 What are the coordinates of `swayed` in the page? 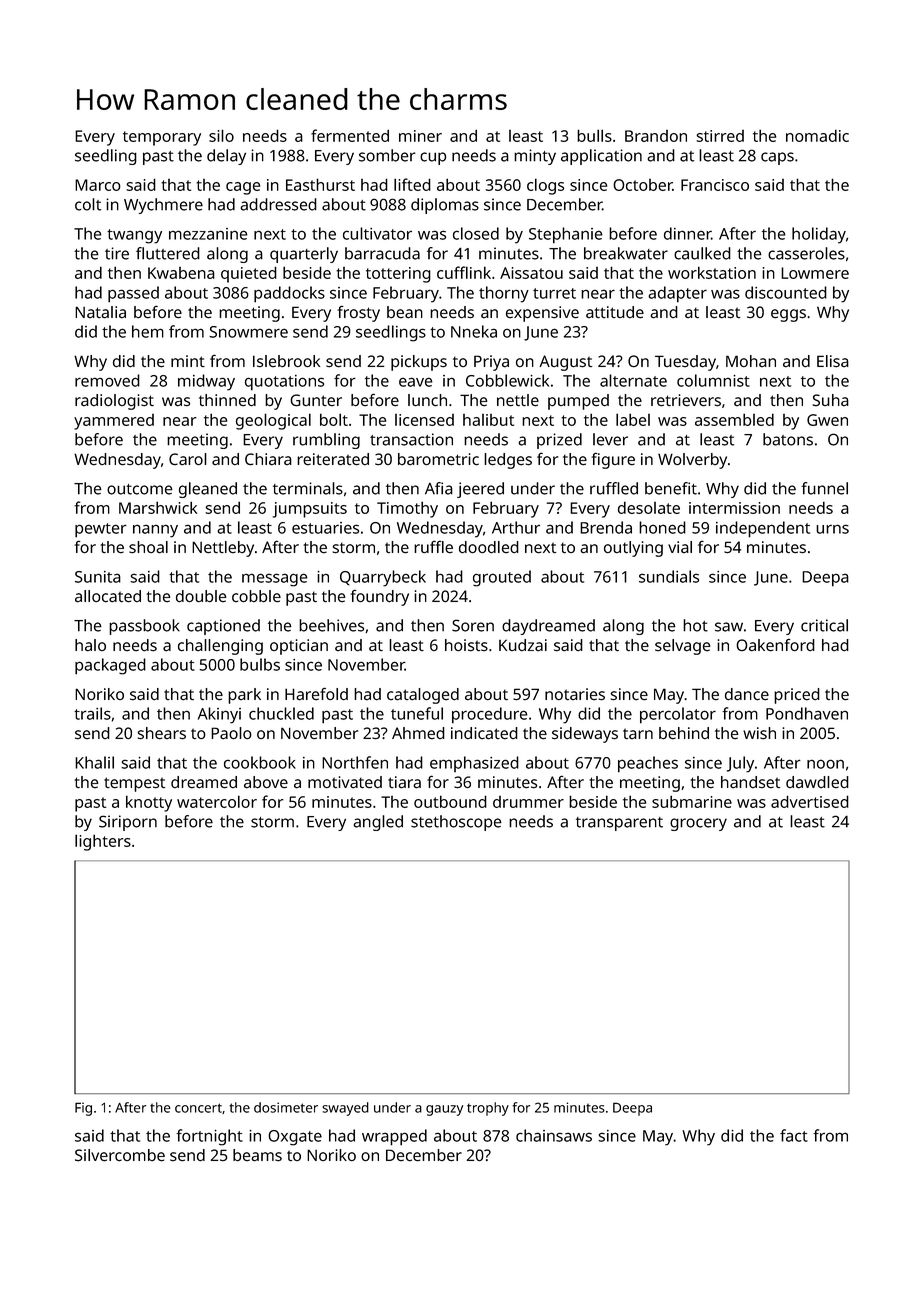 It's located at (345, 1109).
